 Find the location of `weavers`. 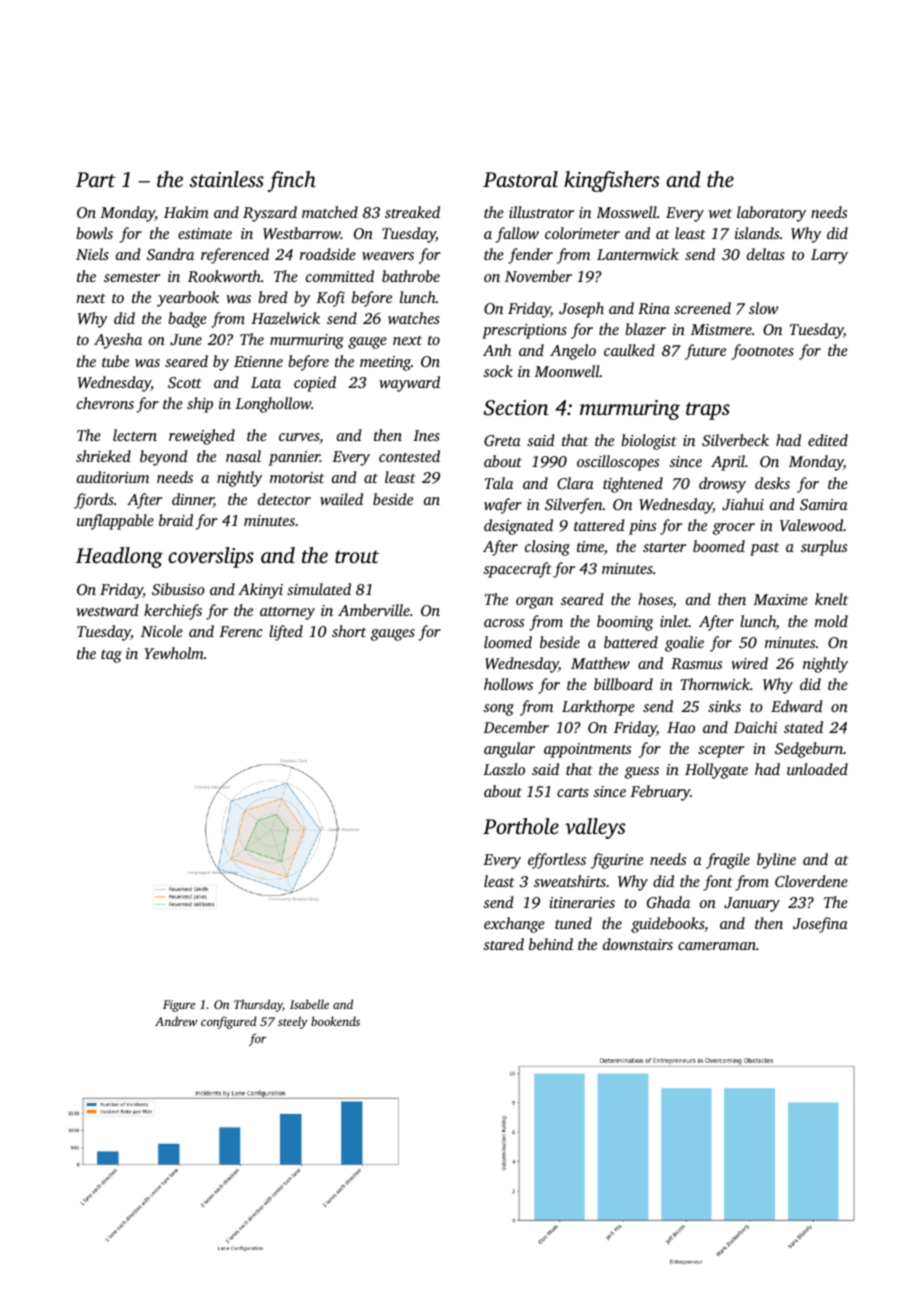

weavers is located at coordinates (388, 256).
